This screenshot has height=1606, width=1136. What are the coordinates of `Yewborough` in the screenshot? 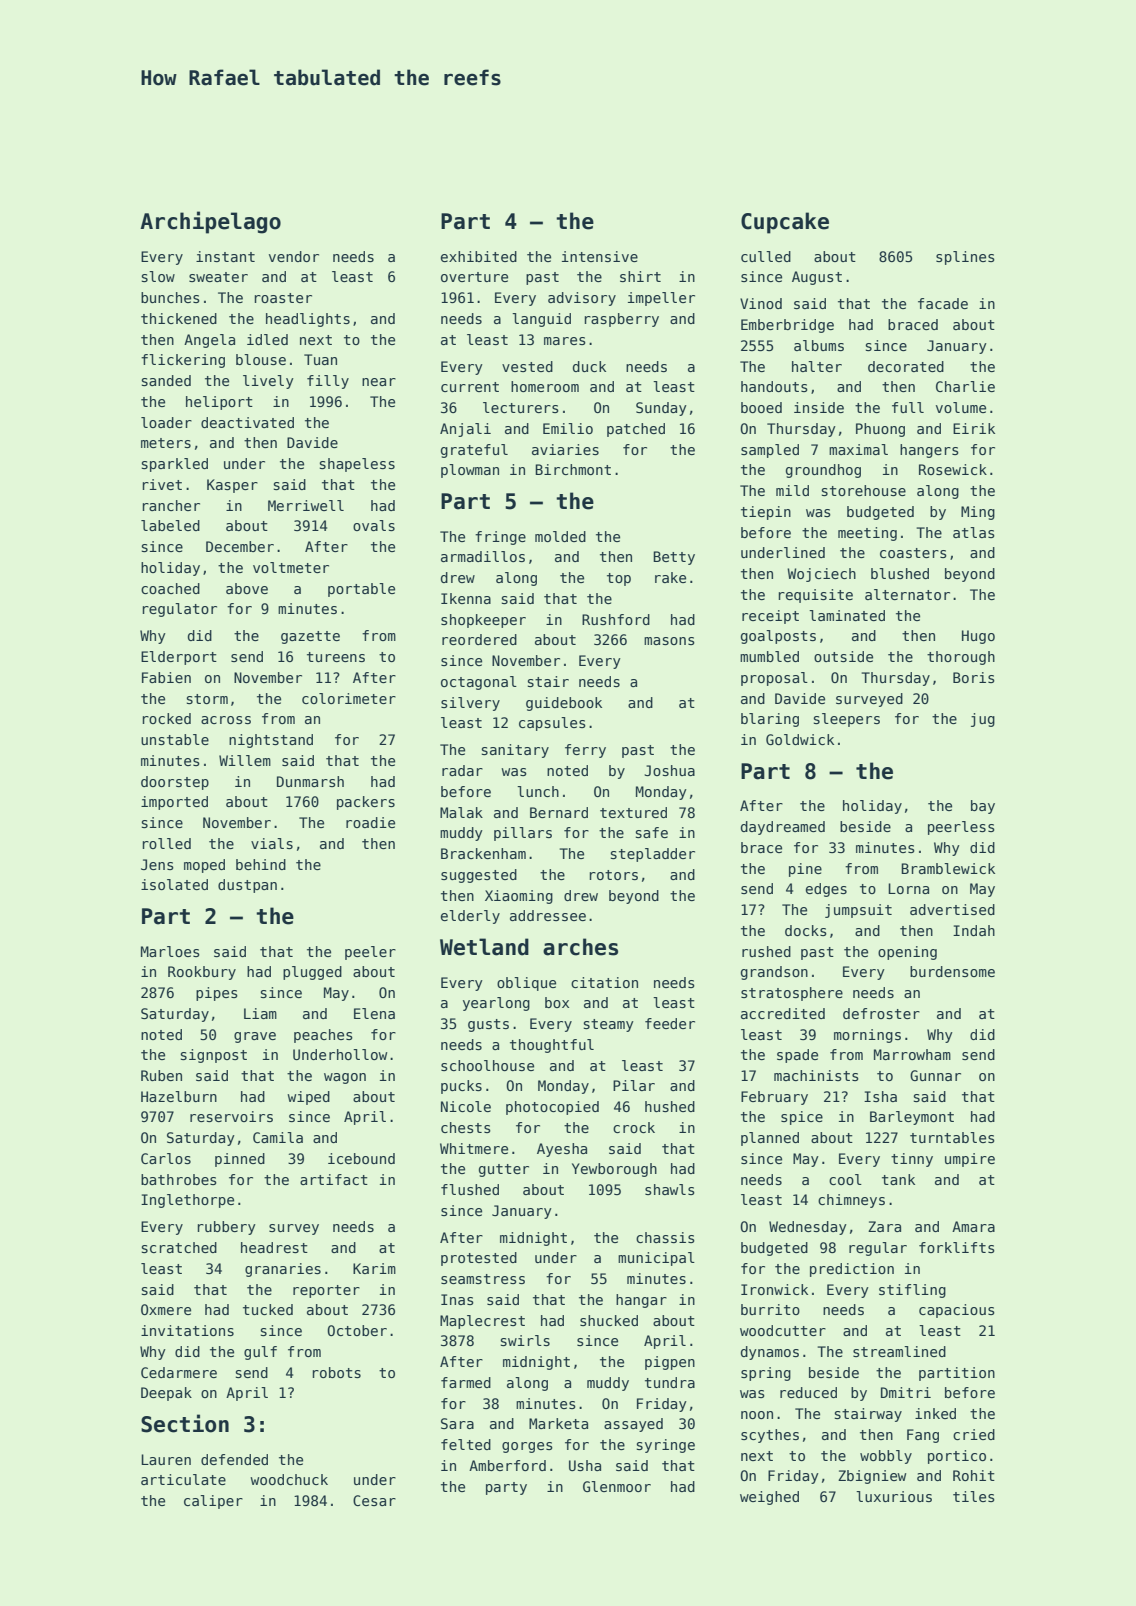 It's located at (614, 1170).
